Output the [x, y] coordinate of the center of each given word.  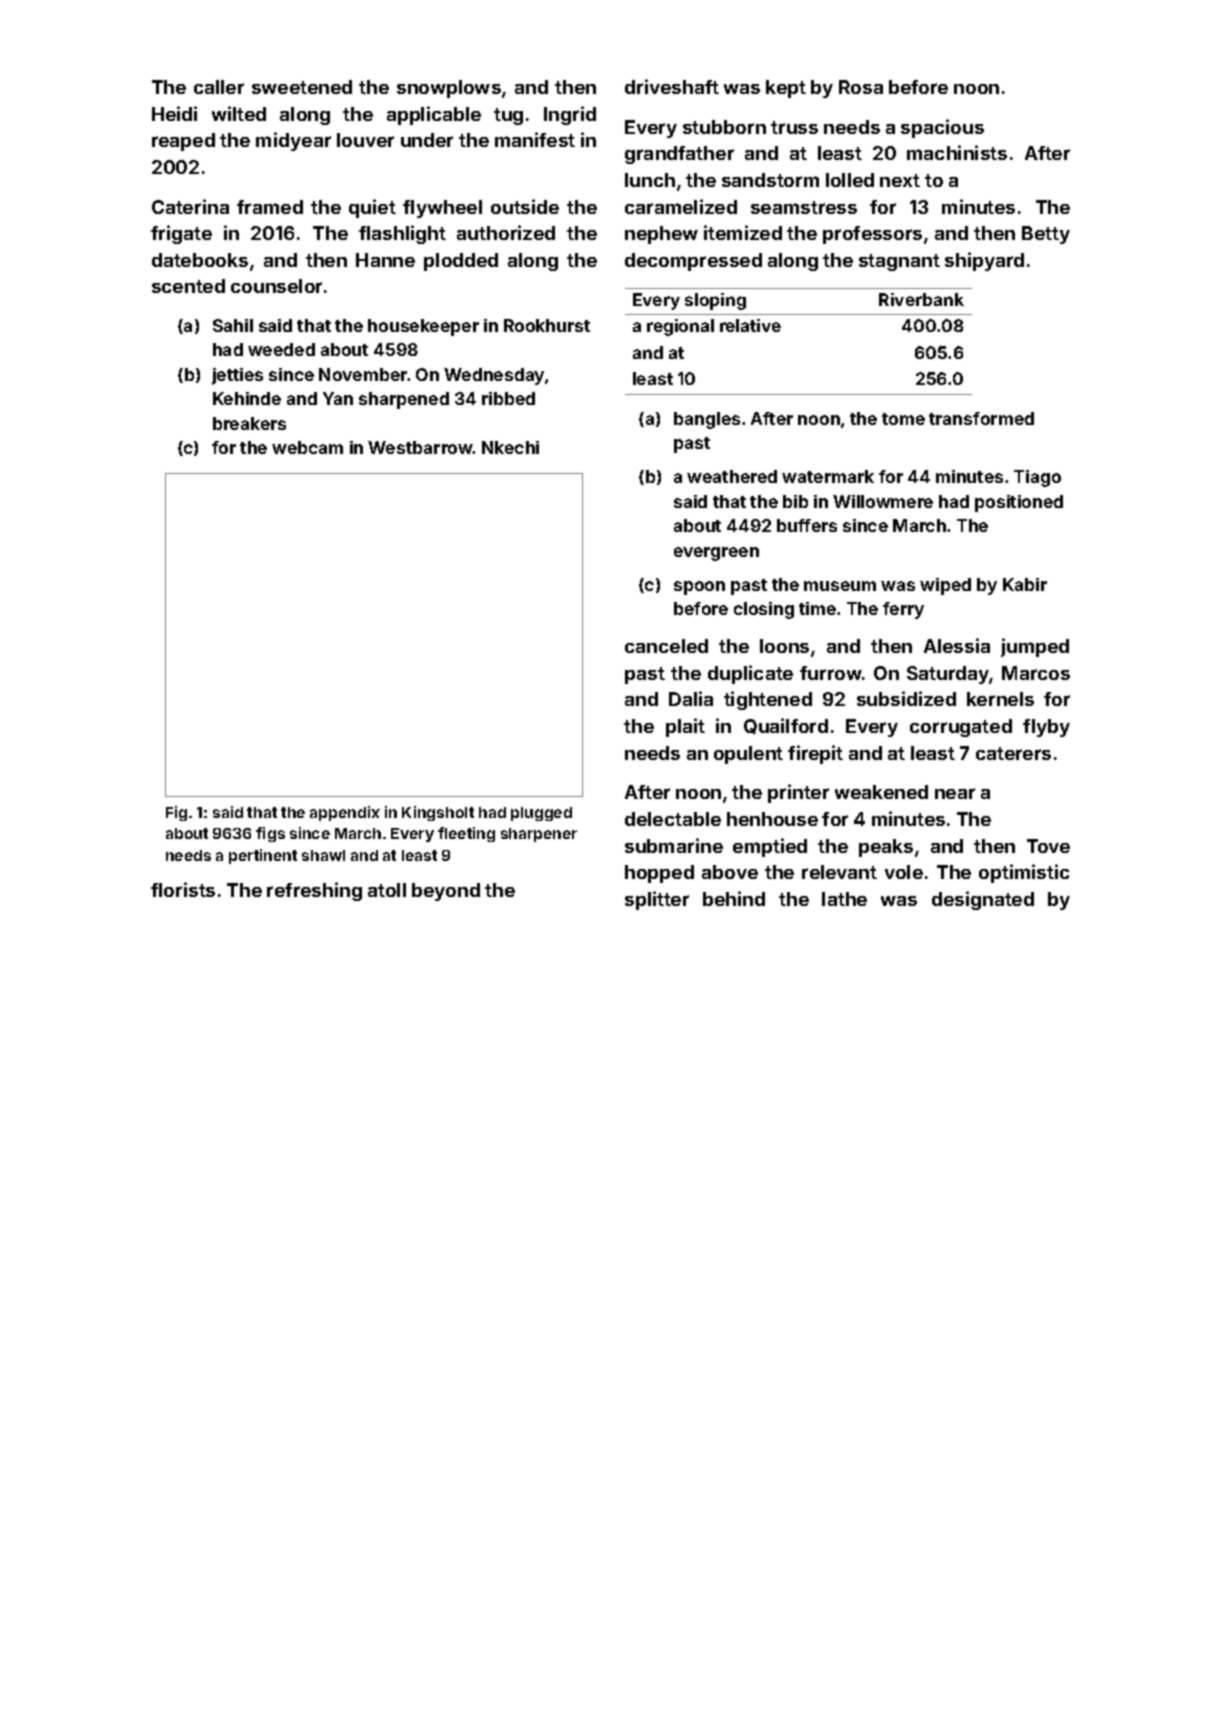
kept [786, 89]
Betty [1046, 235]
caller [219, 87]
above [730, 872]
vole [904, 872]
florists [183, 889]
